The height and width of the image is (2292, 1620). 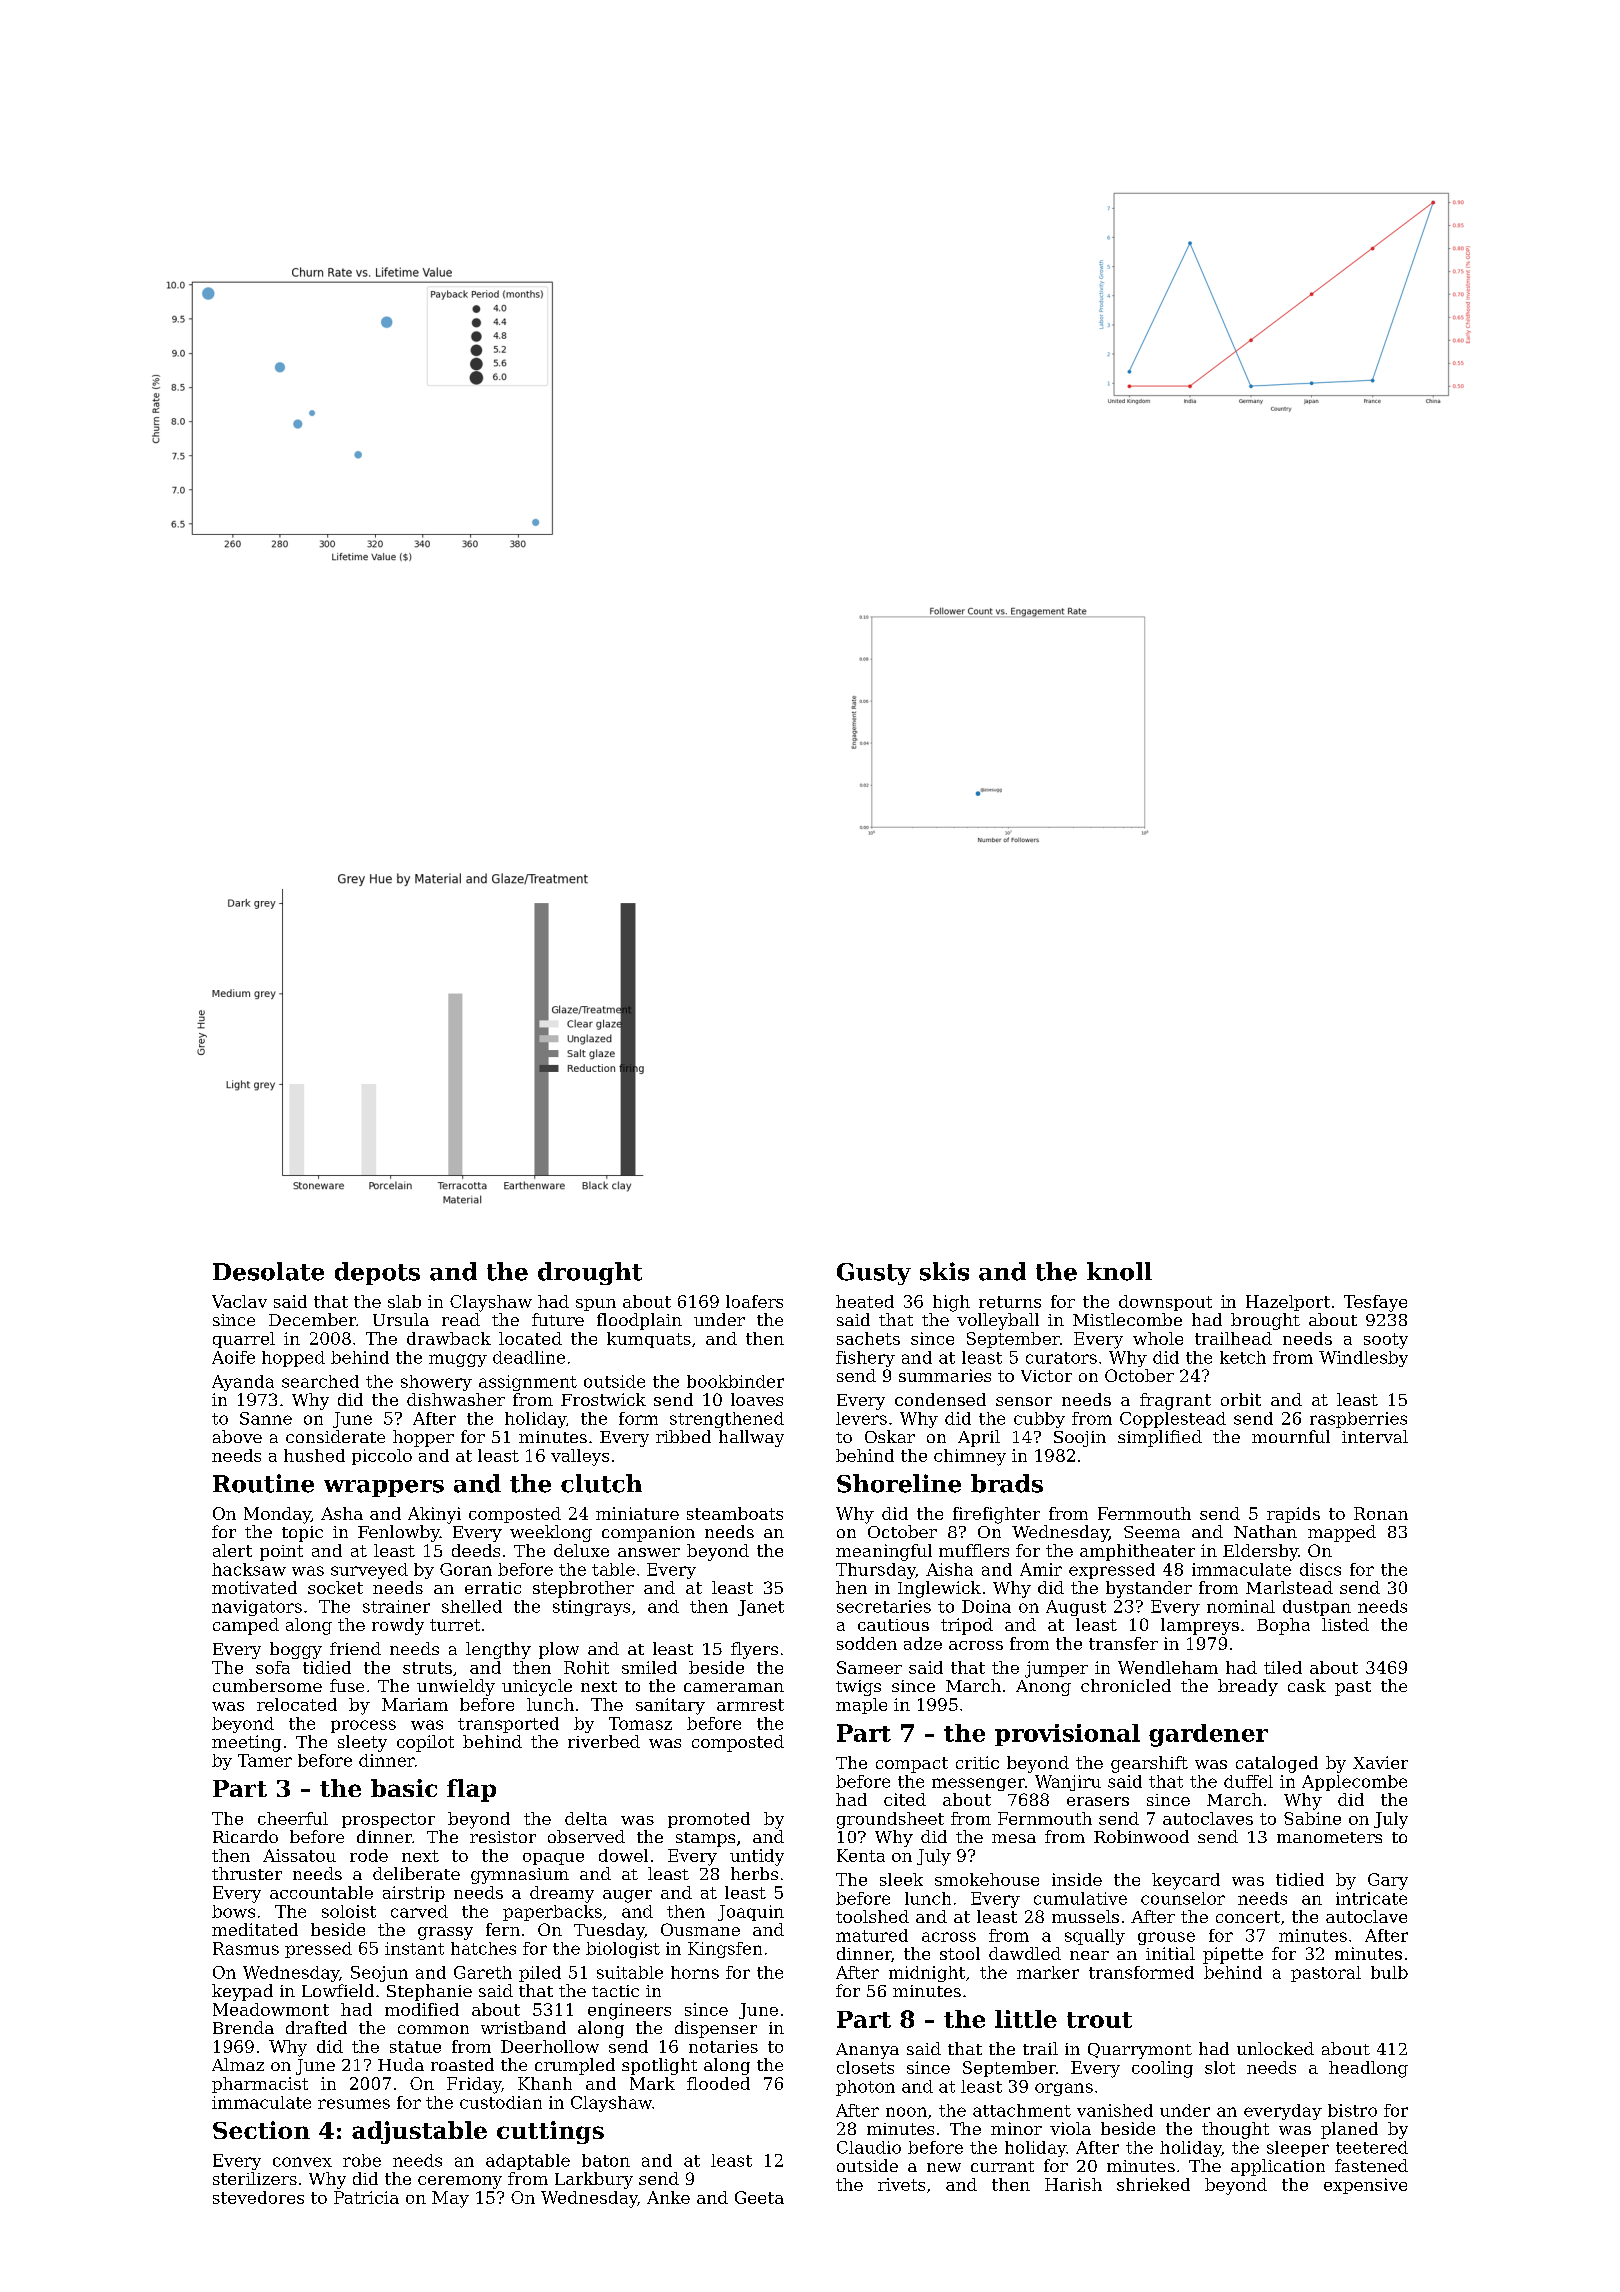 What do you see at coordinates (987, 1879) in the image?
I see `smokehouse` at bounding box center [987, 1879].
